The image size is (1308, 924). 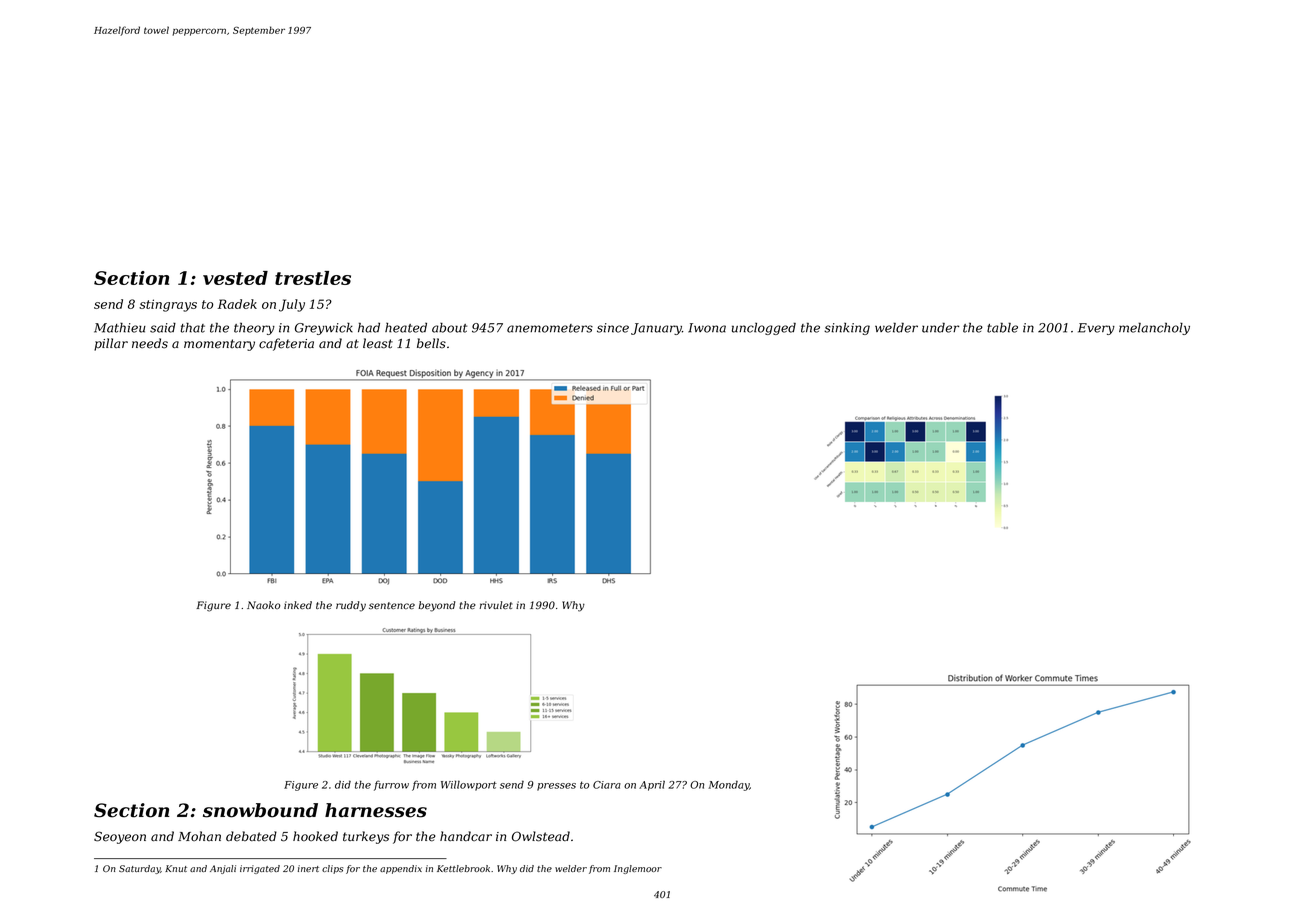 I want to click on Naoko, so click(x=264, y=605).
